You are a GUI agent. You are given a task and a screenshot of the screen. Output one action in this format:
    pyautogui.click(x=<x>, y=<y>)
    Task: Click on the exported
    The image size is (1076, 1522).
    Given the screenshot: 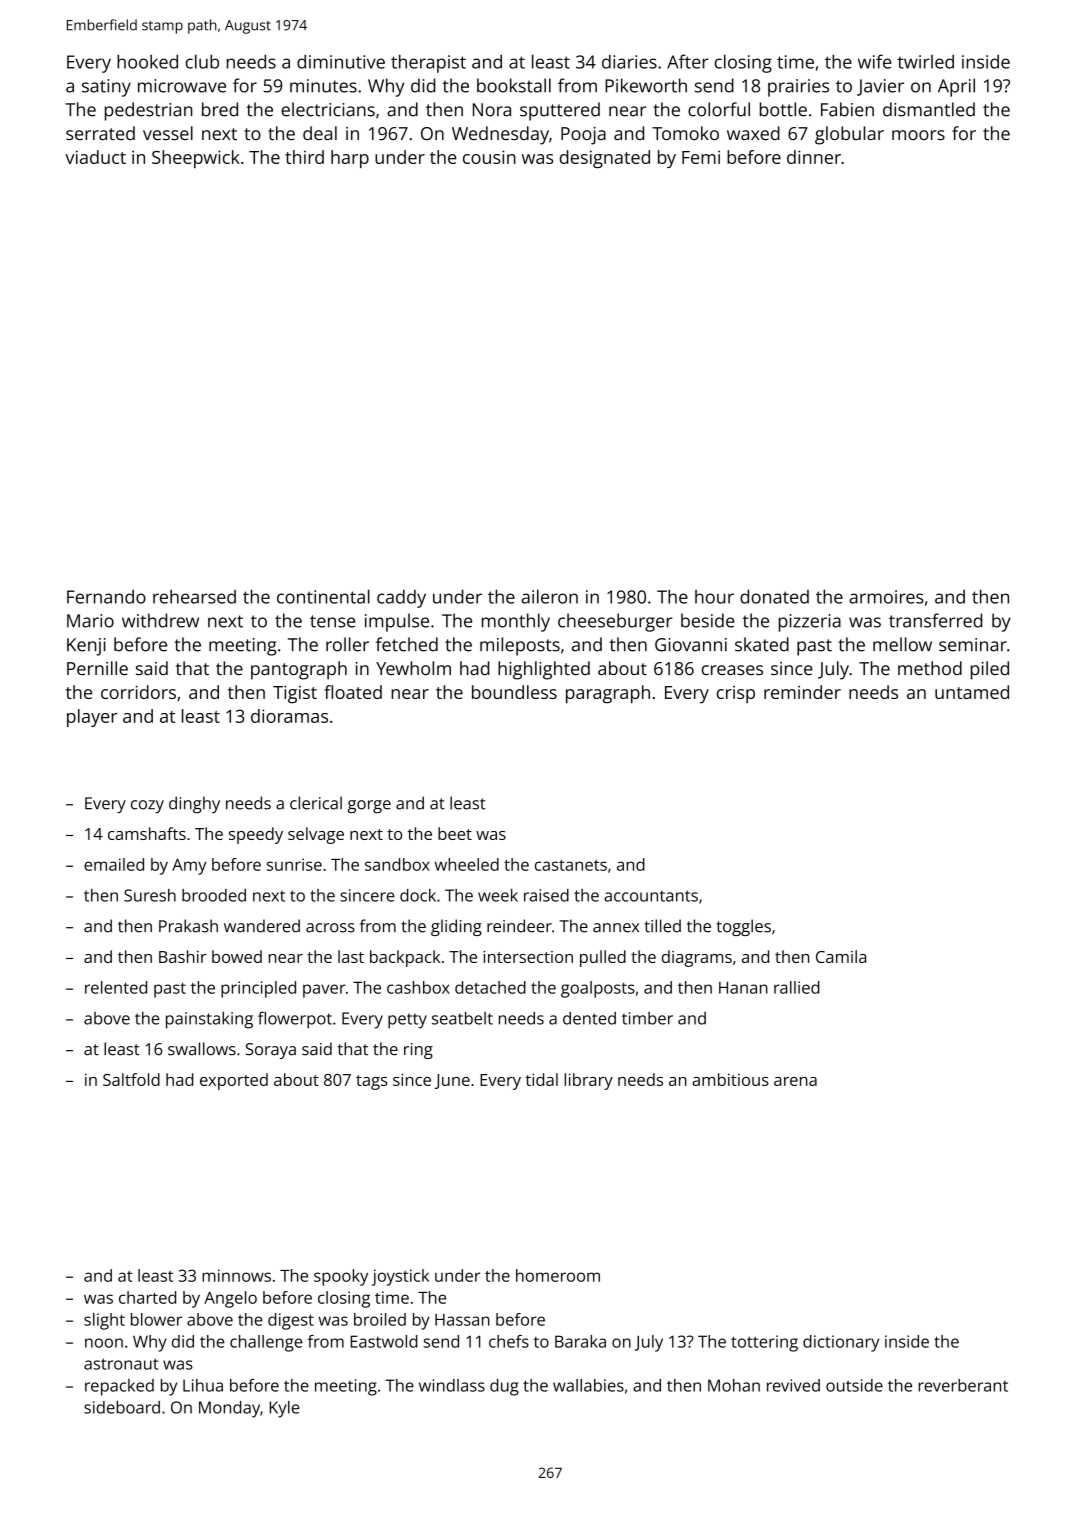 What is the action you would take?
    pyautogui.click(x=234, y=1081)
